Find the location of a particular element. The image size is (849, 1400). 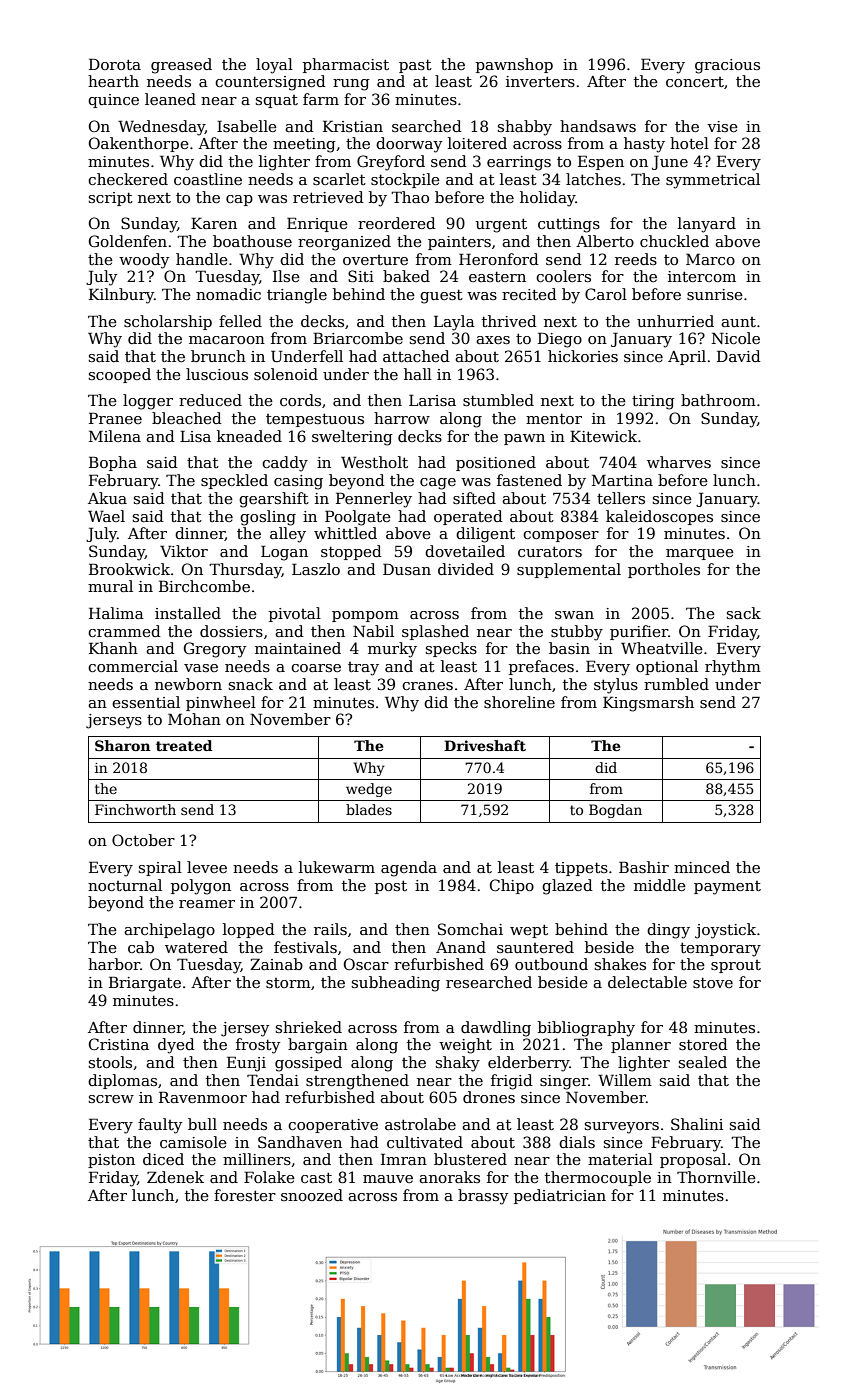

doorway is located at coordinates (409, 145).
